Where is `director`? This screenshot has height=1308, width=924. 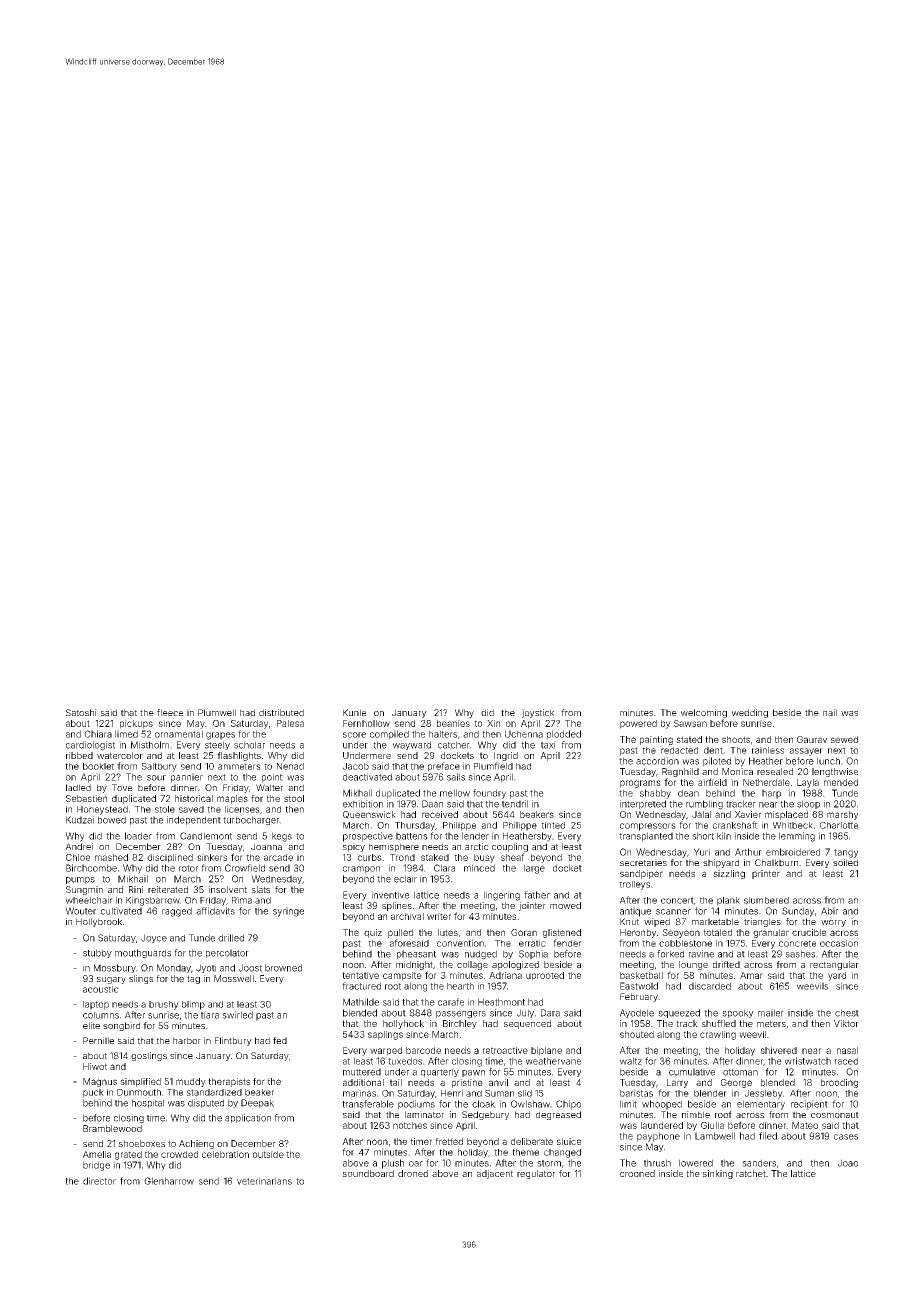
director is located at coordinates (99, 1181).
